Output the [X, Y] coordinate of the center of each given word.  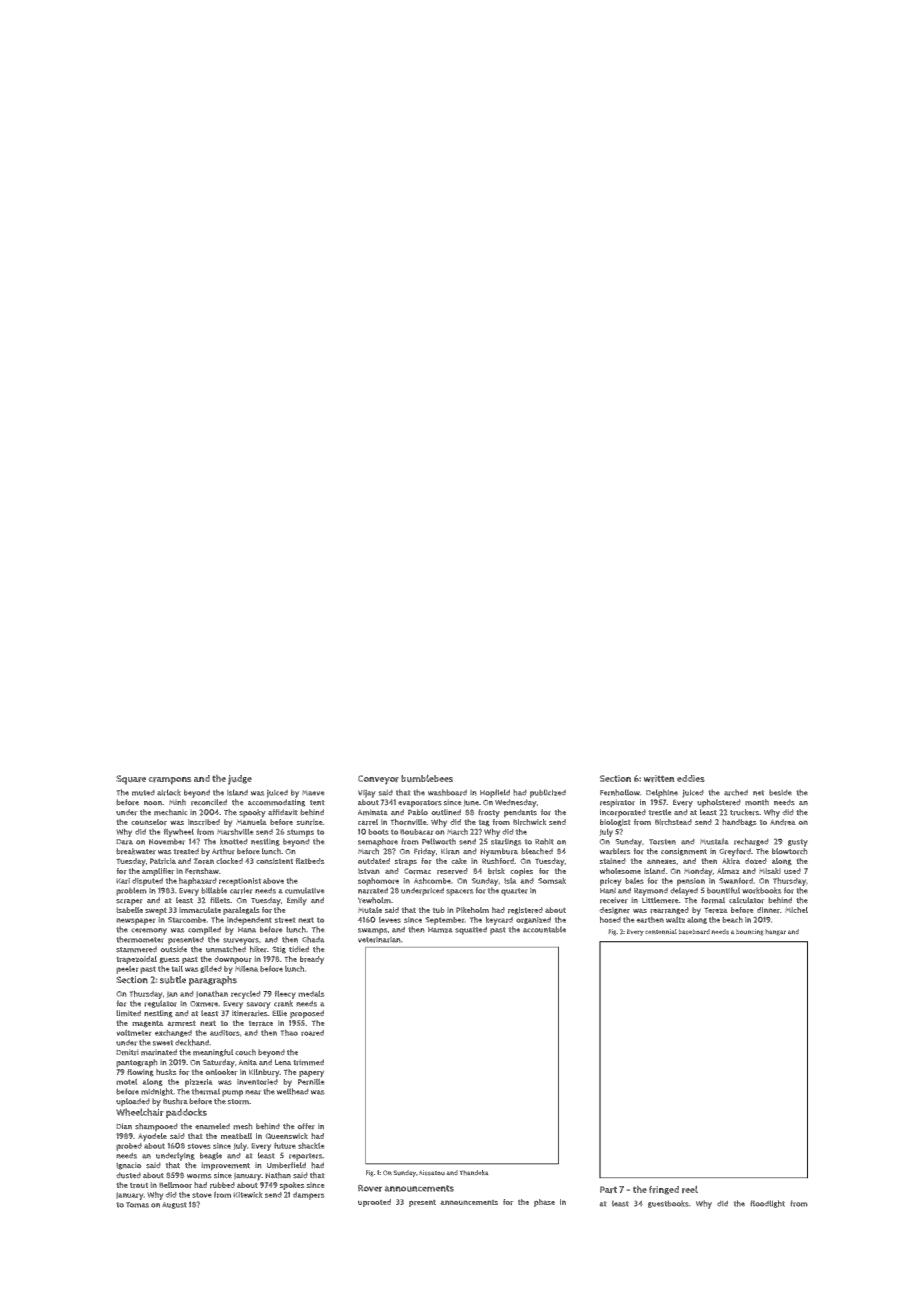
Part [608, 1190]
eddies [691, 778]
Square [131, 780]
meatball [236, 1136]
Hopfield [495, 793]
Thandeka [474, 1173]
